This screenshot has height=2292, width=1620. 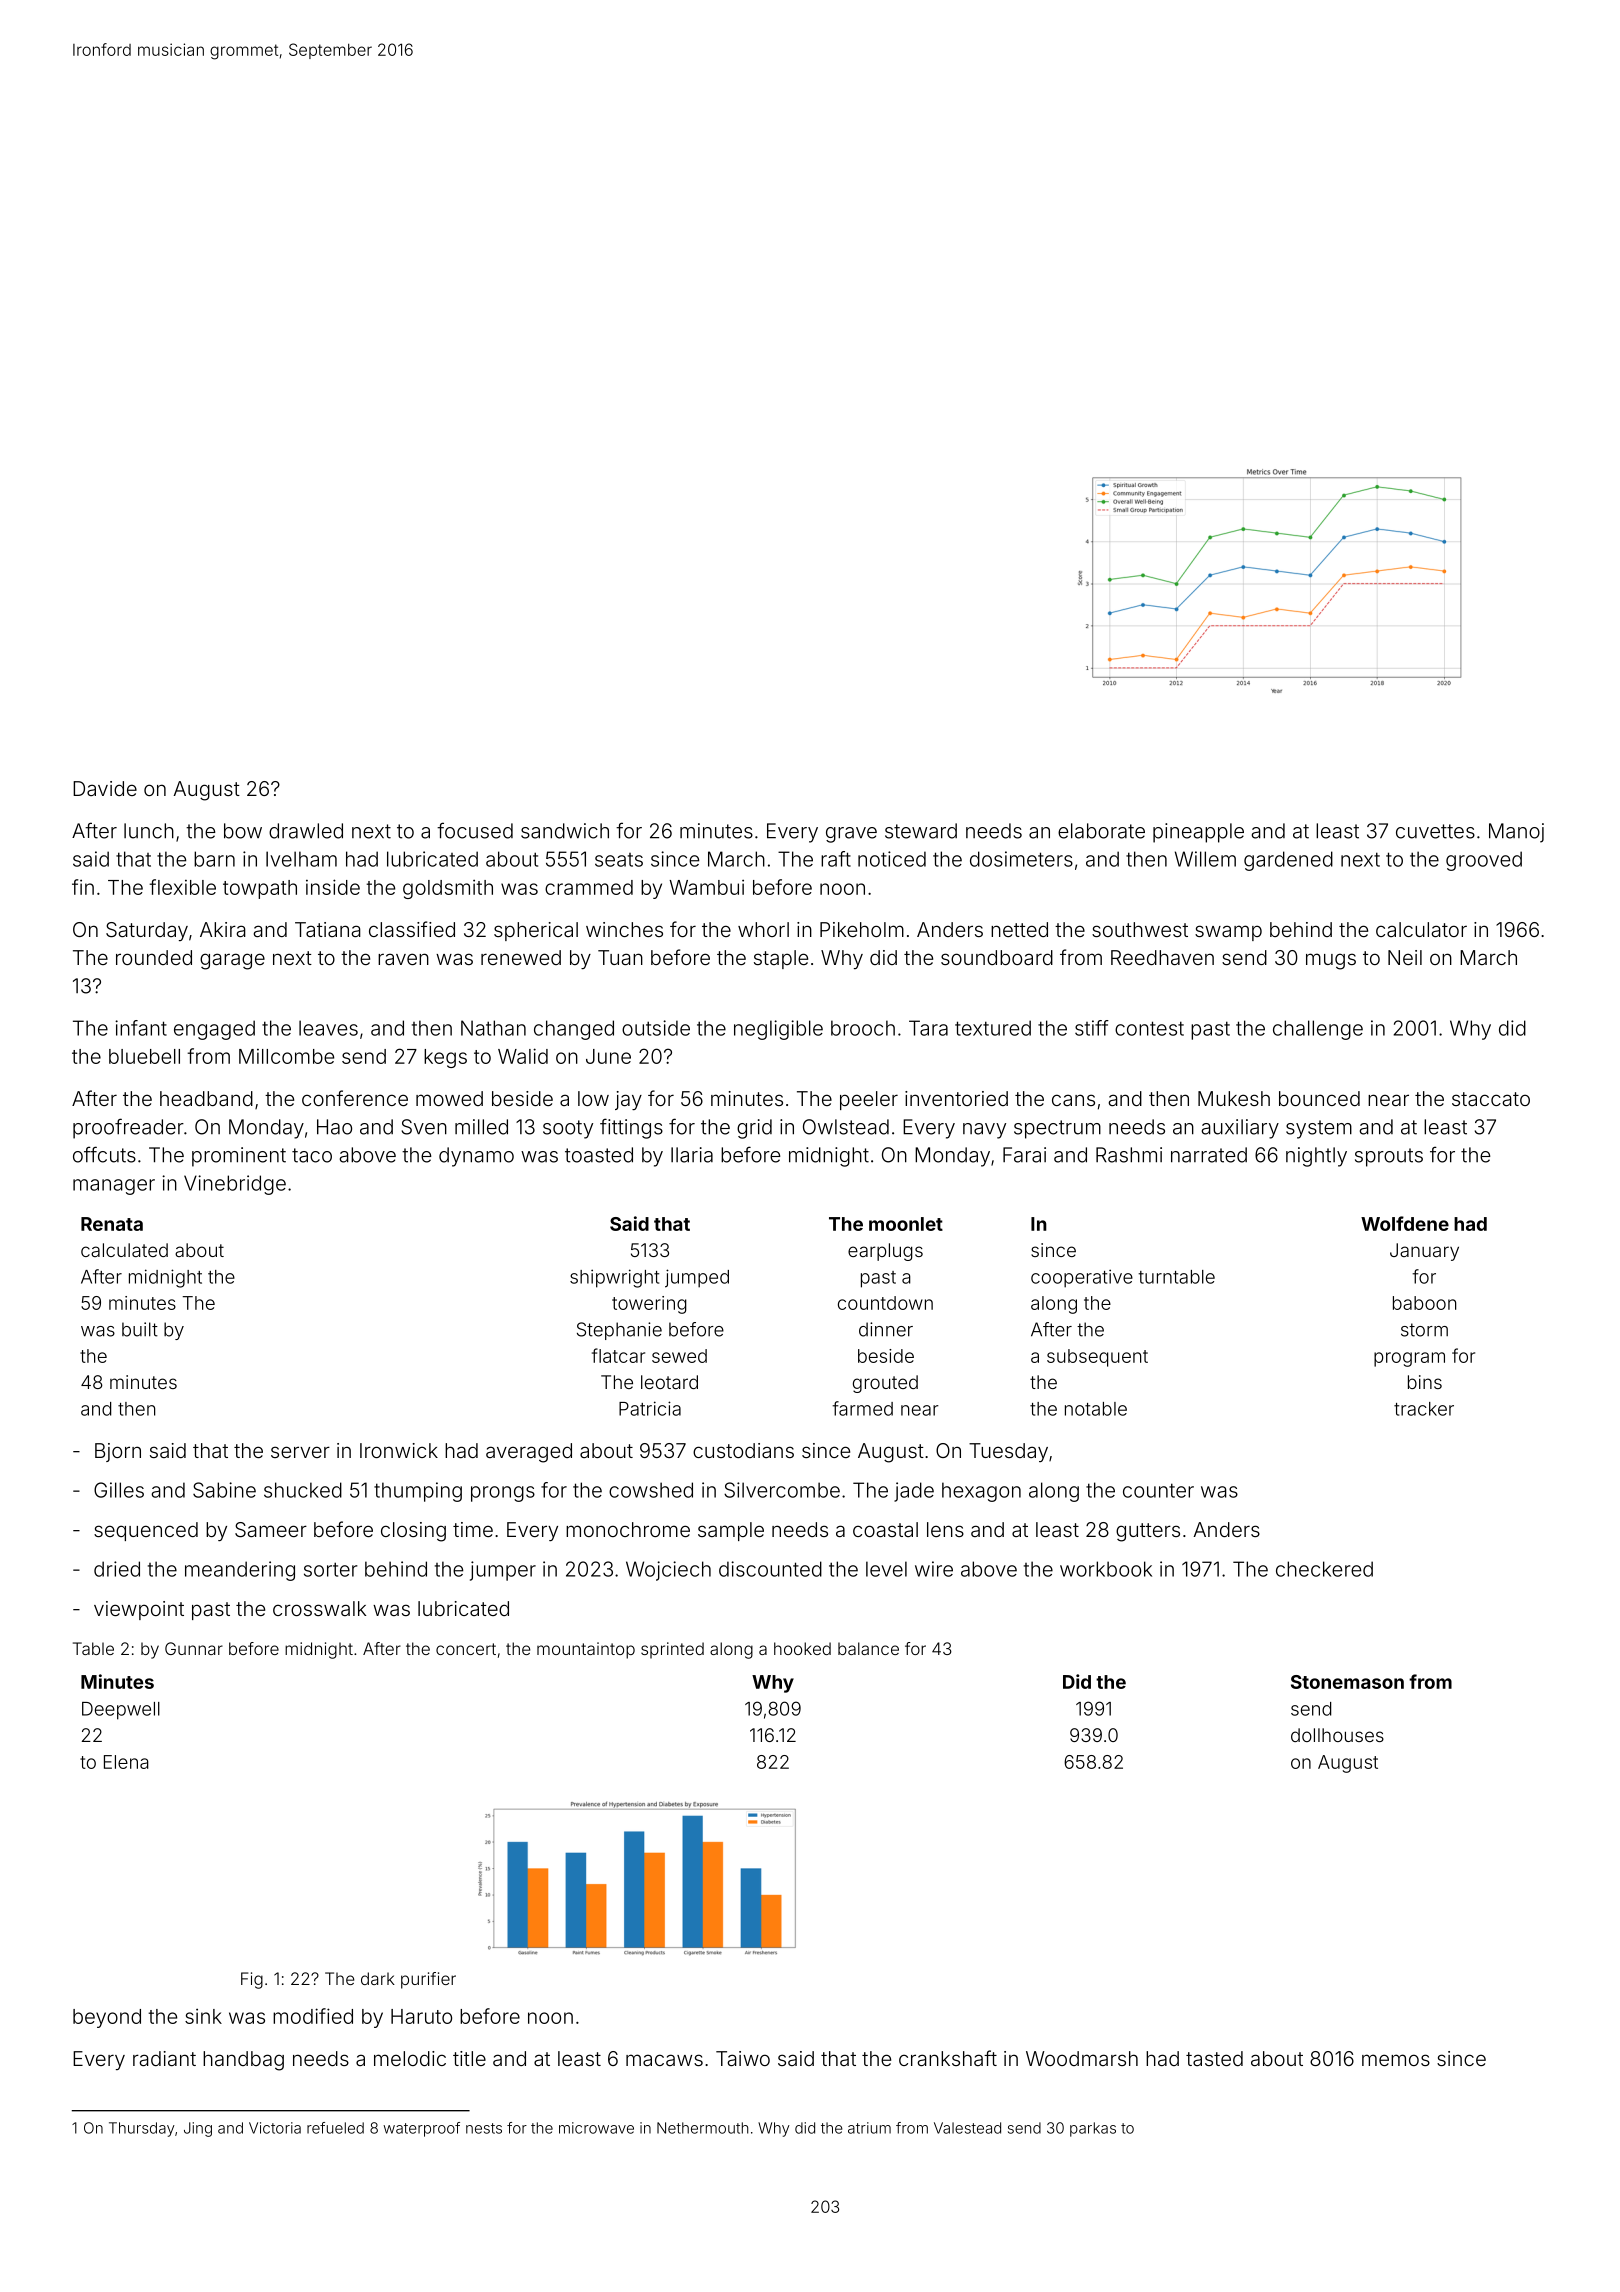 What do you see at coordinates (862, 929) in the screenshot?
I see `Pikeholm` at bounding box center [862, 929].
